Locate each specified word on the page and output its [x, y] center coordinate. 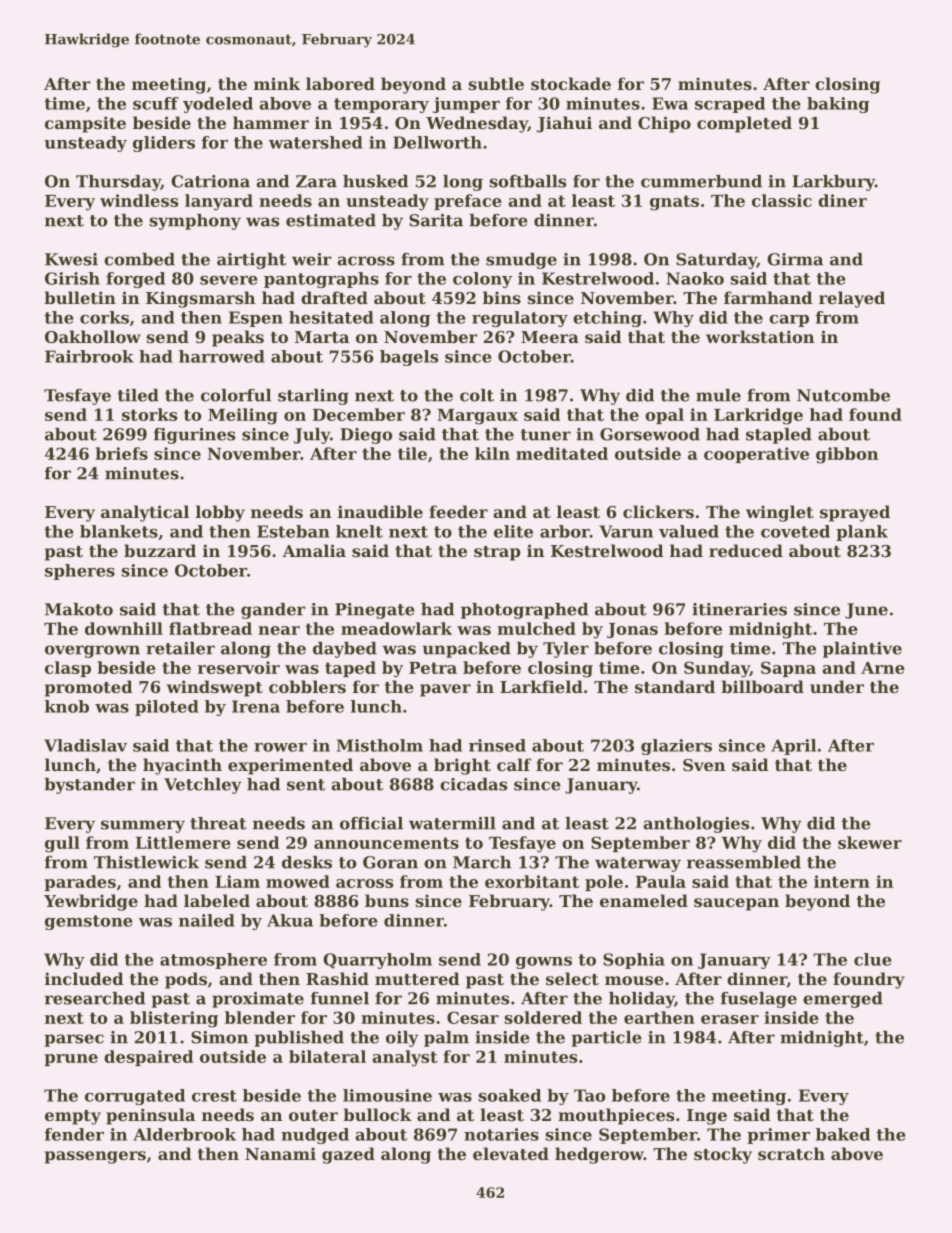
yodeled [218, 105]
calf [514, 764]
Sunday [717, 669]
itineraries [739, 609]
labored [340, 83]
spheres [80, 572]
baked [843, 1134]
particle [606, 1039]
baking [838, 105]
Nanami [280, 1153]
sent [306, 785]
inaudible [380, 511]
